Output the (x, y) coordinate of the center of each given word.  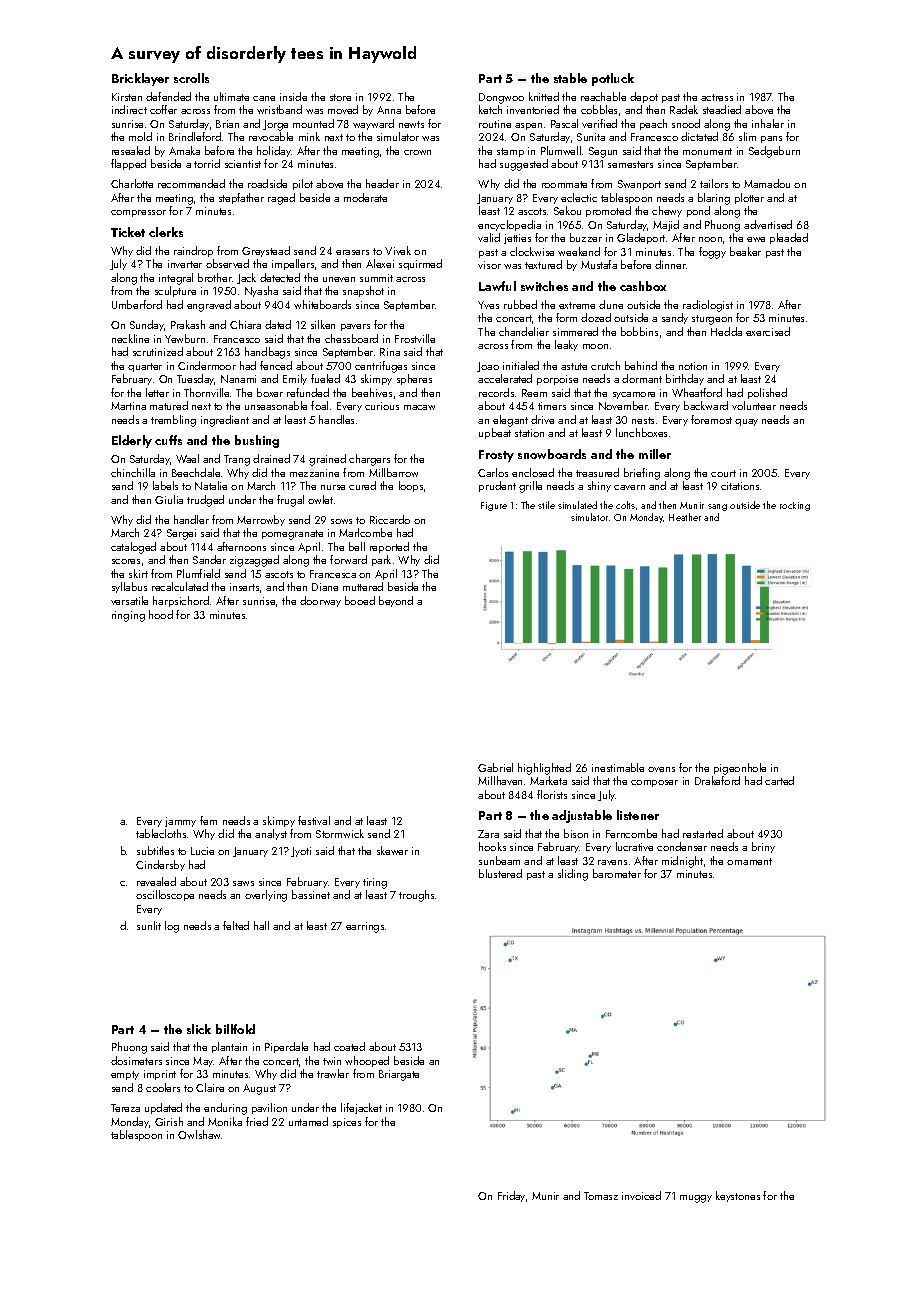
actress (717, 97)
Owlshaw (200, 1134)
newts (411, 124)
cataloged (133, 548)
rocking (795, 506)
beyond (396, 601)
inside (293, 96)
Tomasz (601, 1196)
